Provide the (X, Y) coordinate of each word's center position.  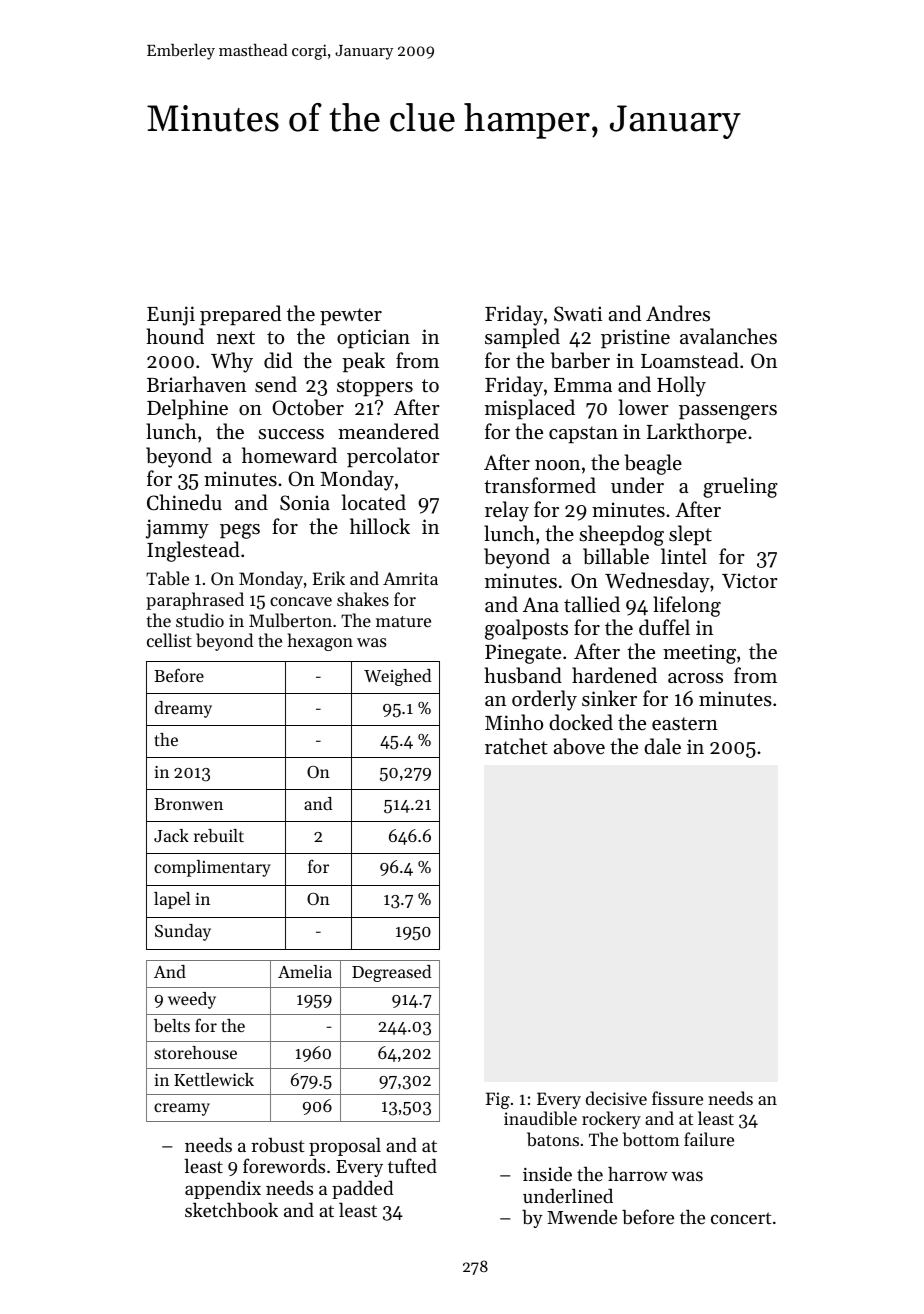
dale (662, 746)
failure (709, 1139)
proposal (345, 1146)
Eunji (171, 316)
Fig (498, 1100)
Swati (578, 314)
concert (741, 1218)
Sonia (305, 503)
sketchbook (231, 1209)
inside (547, 1174)
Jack (171, 835)
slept (690, 535)
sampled (522, 338)
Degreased (391, 973)
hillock (380, 526)
